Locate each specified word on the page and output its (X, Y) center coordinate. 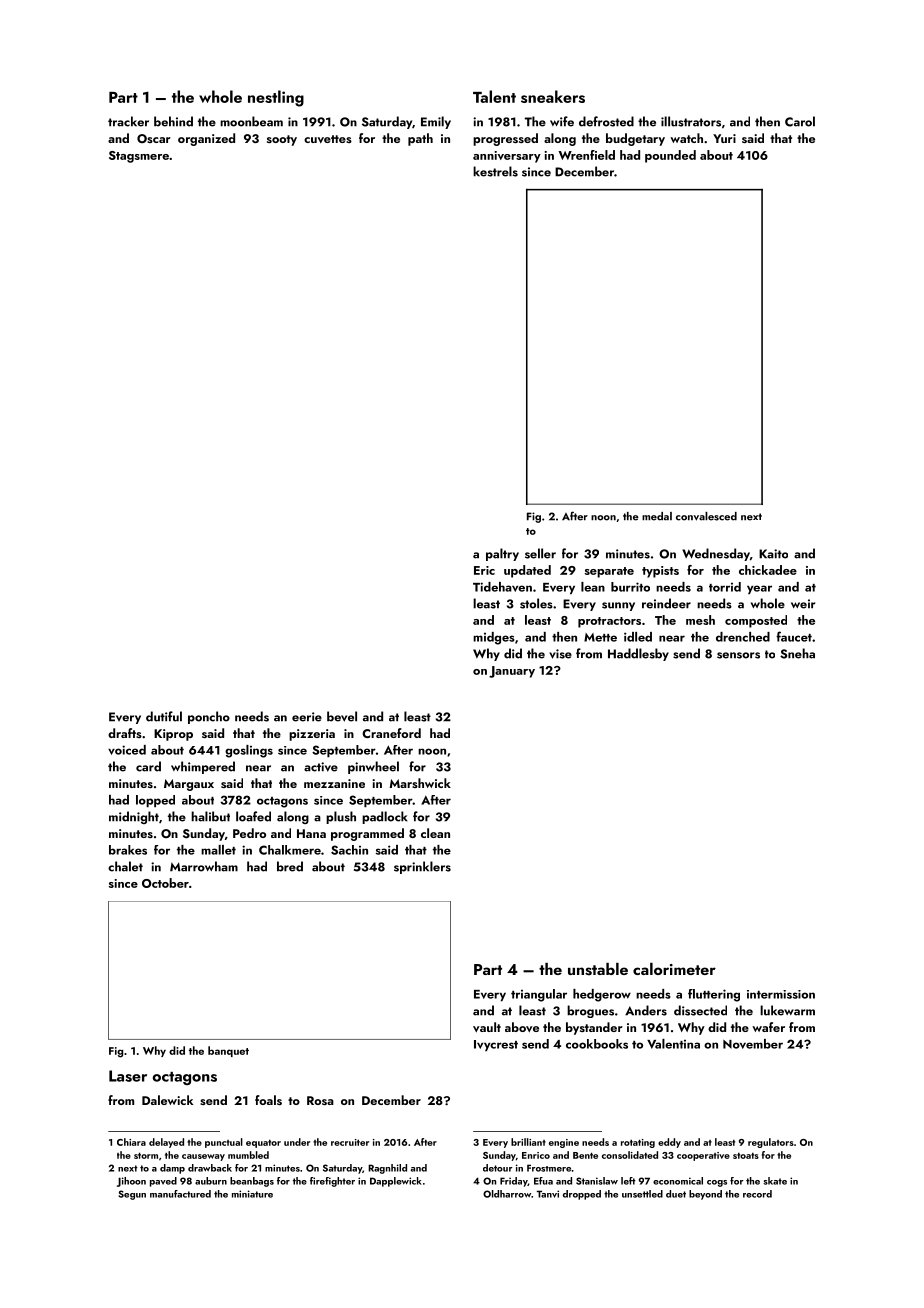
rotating (638, 1143)
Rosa (320, 1100)
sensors (738, 655)
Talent (494, 96)
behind (173, 121)
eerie (307, 717)
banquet (228, 1051)
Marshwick (420, 783)
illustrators (691, 121)
